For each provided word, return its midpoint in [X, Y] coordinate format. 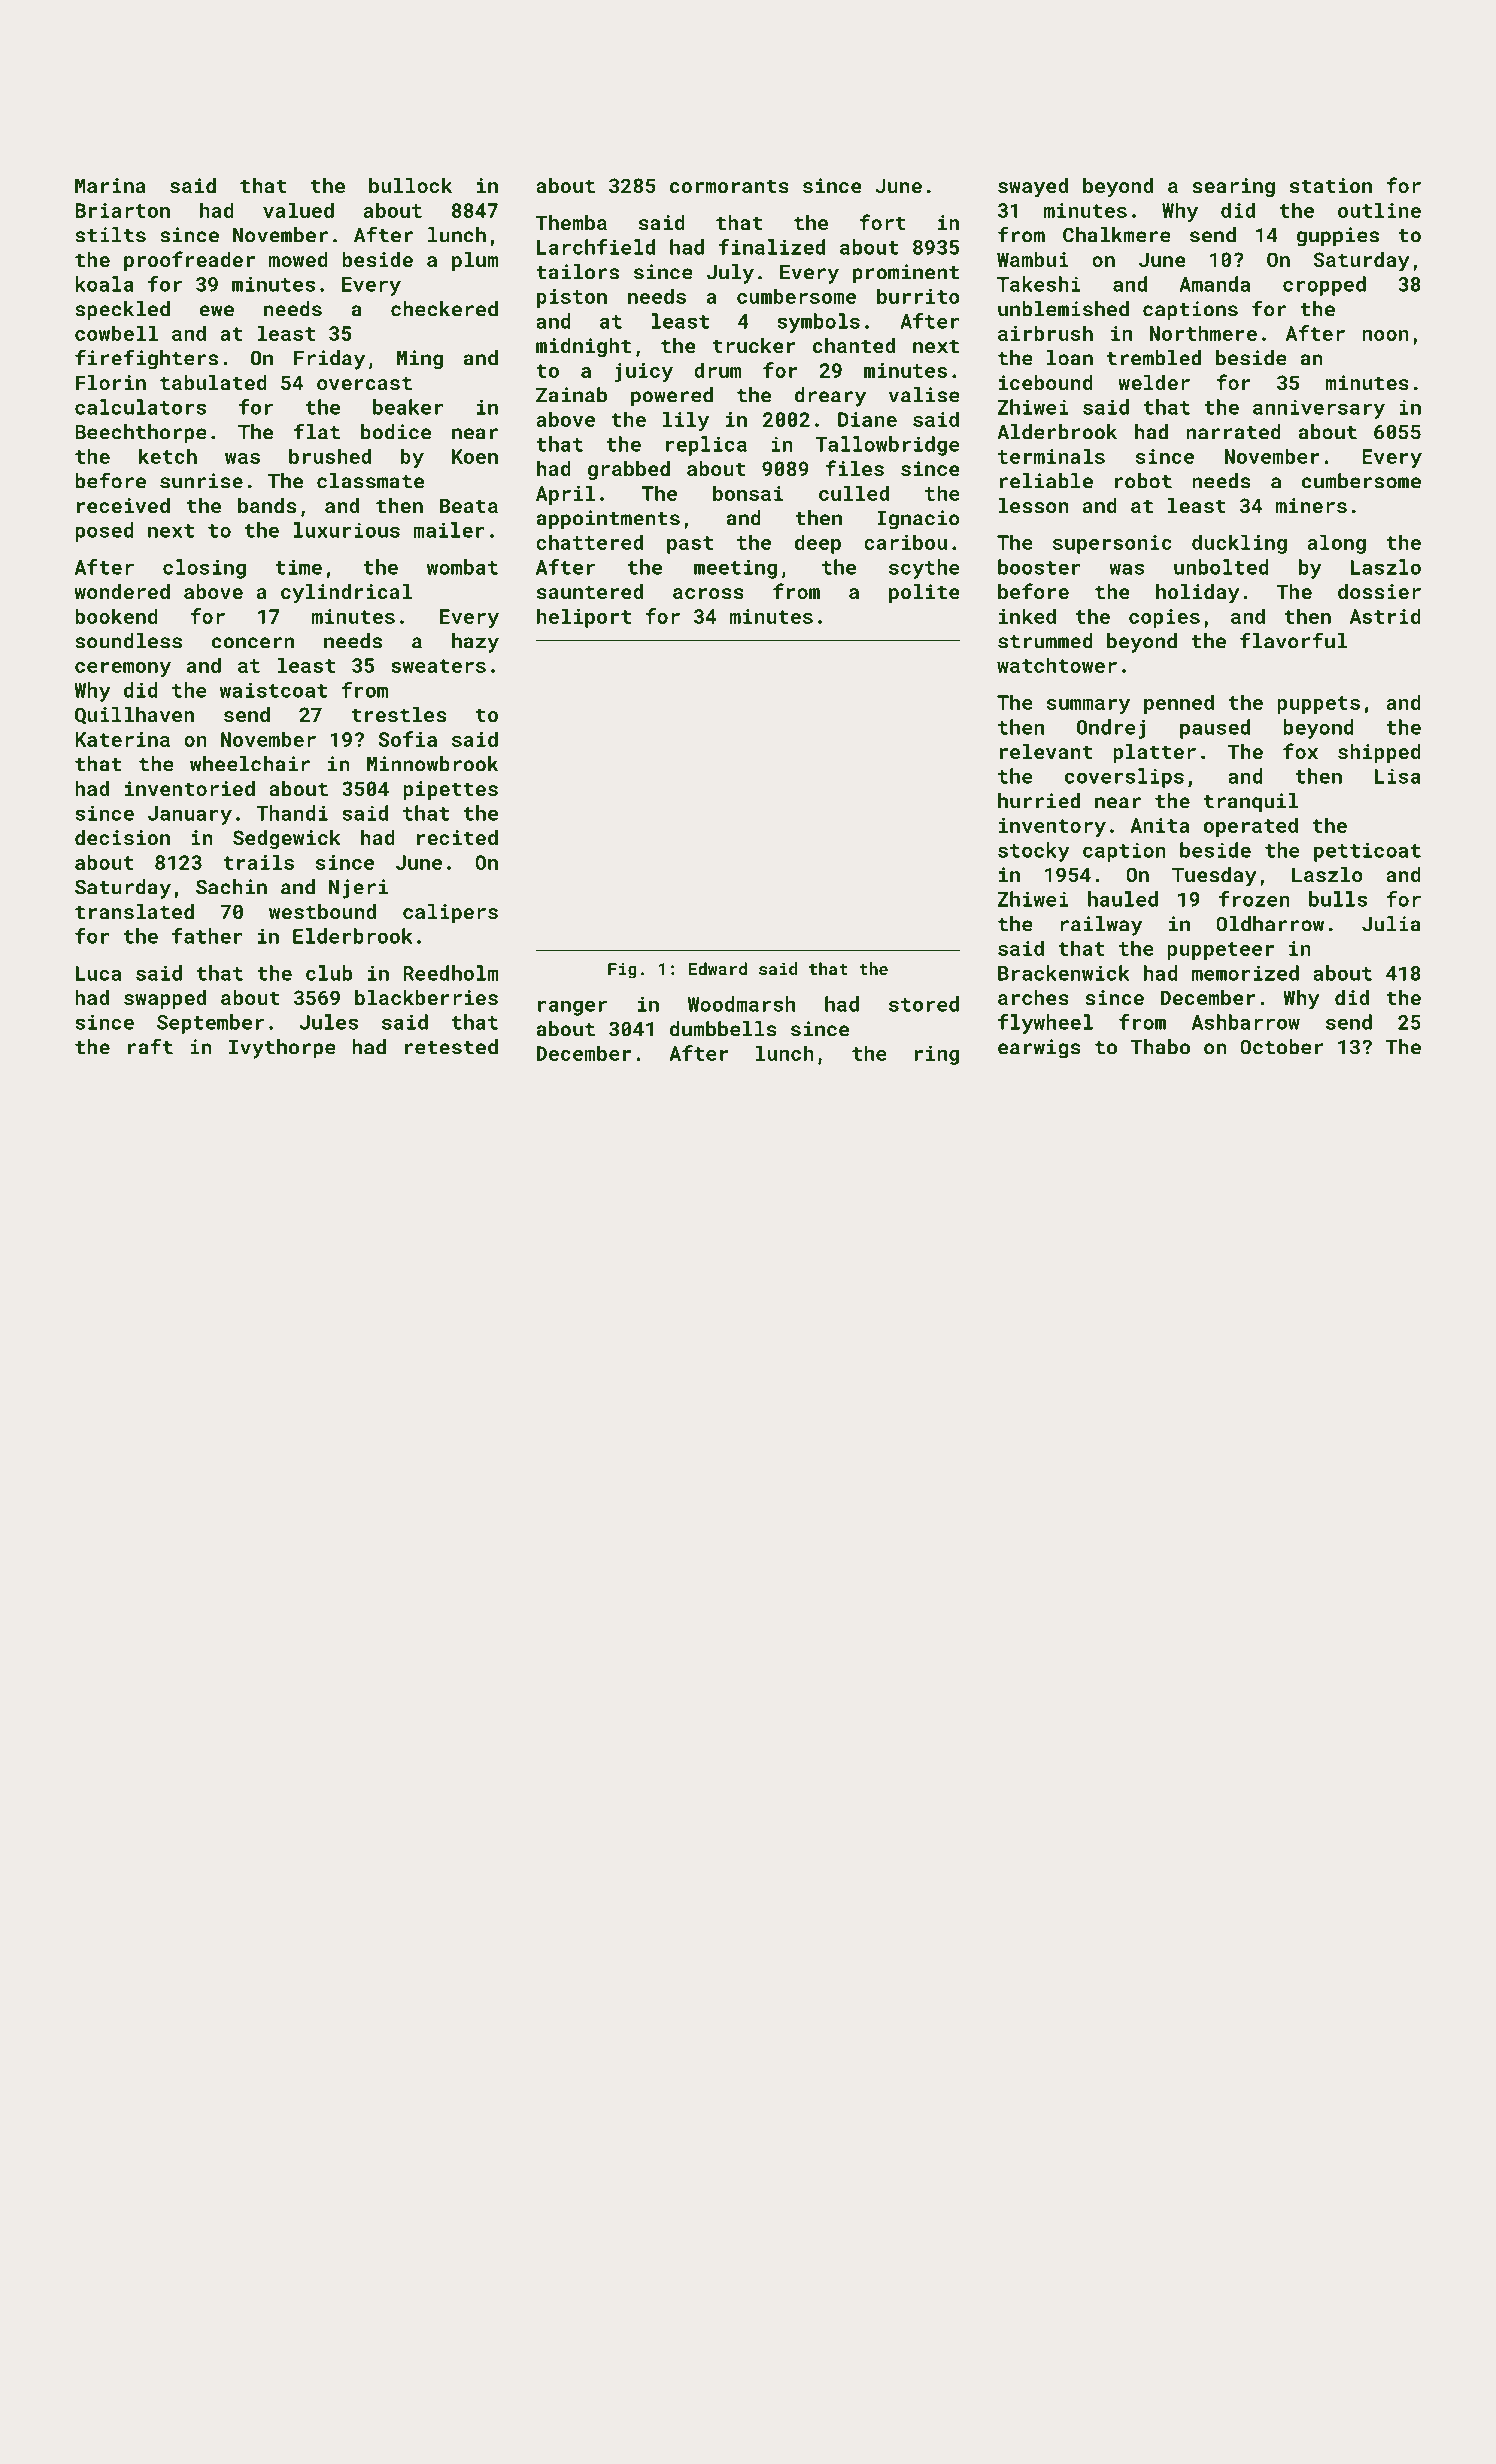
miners [1311, 505]
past [690, 545]
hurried [1039, 801]
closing [204, 569]
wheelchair [250, 764]
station [1331, 185]
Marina [110, 185]
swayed [1033, 188]
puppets [1318, 705]
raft [150, 1046]
